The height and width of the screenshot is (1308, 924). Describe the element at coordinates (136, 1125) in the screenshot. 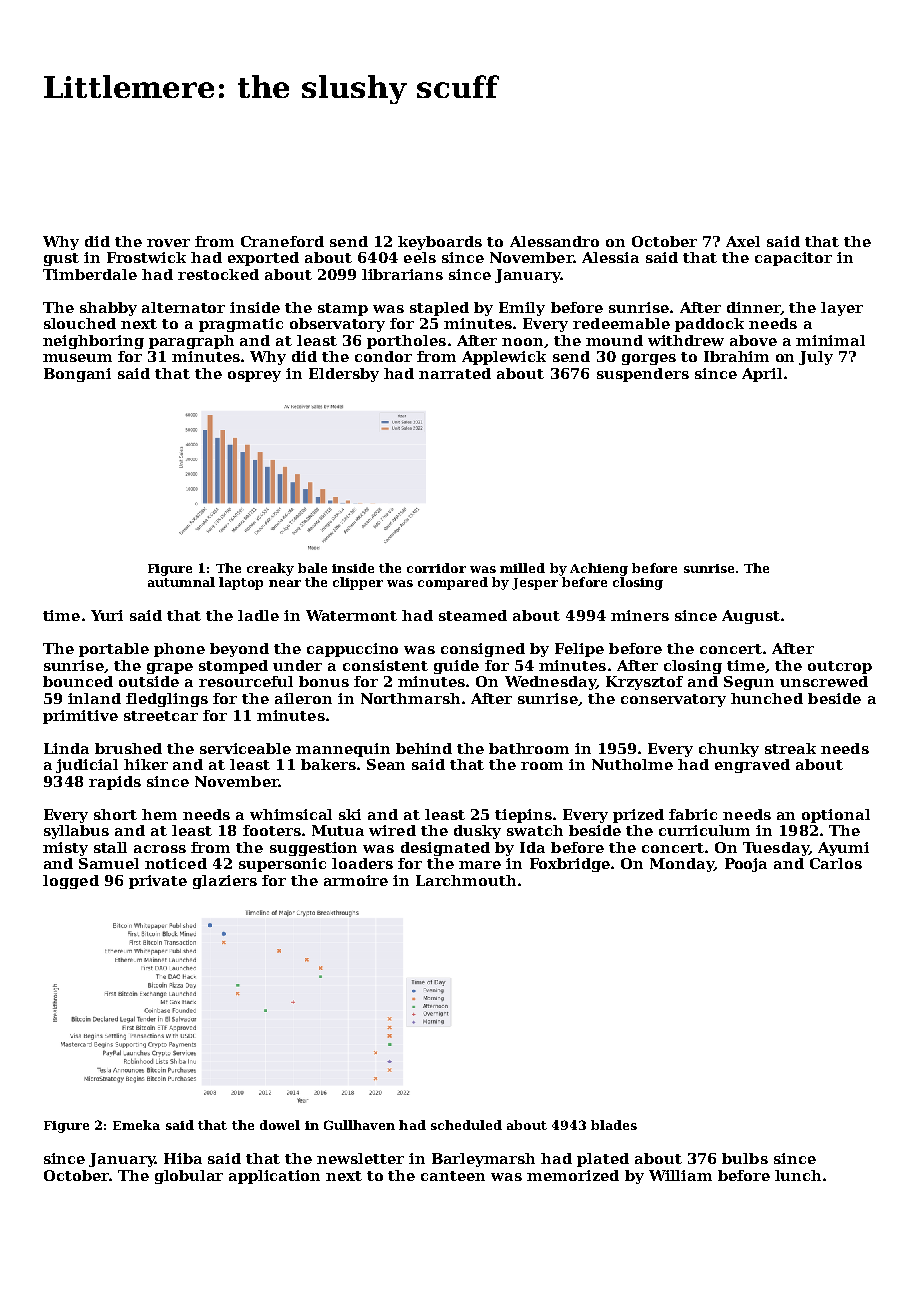

I see `Emeka` at that location.
